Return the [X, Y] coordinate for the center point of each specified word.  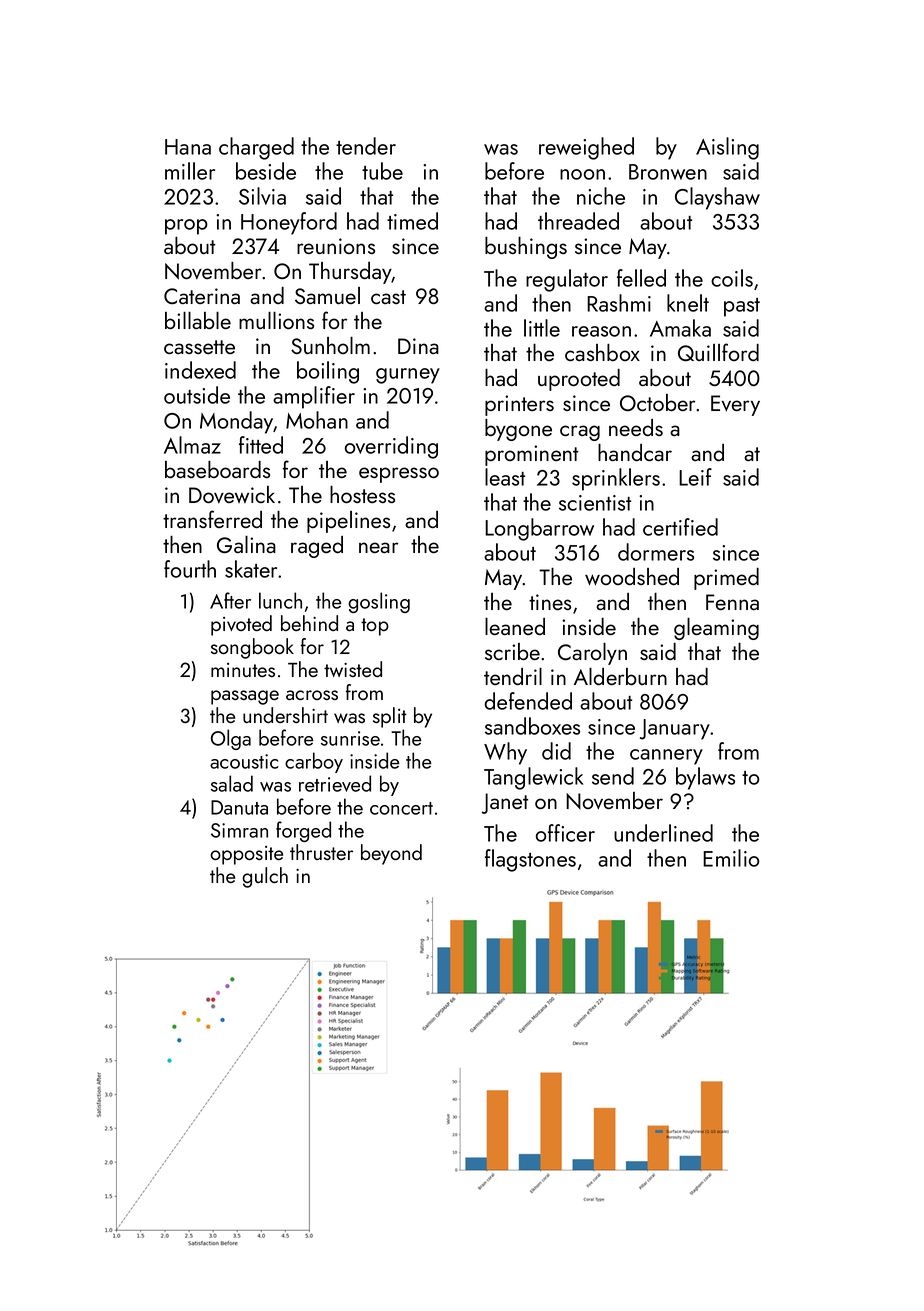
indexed [200, 370]
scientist [595, 503]
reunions [336, 246]
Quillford [718, 352]
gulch [265, 877]
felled [641, 278]
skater [251, 569]
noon [582, 174]
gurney [408, 376]
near [378, 547]
